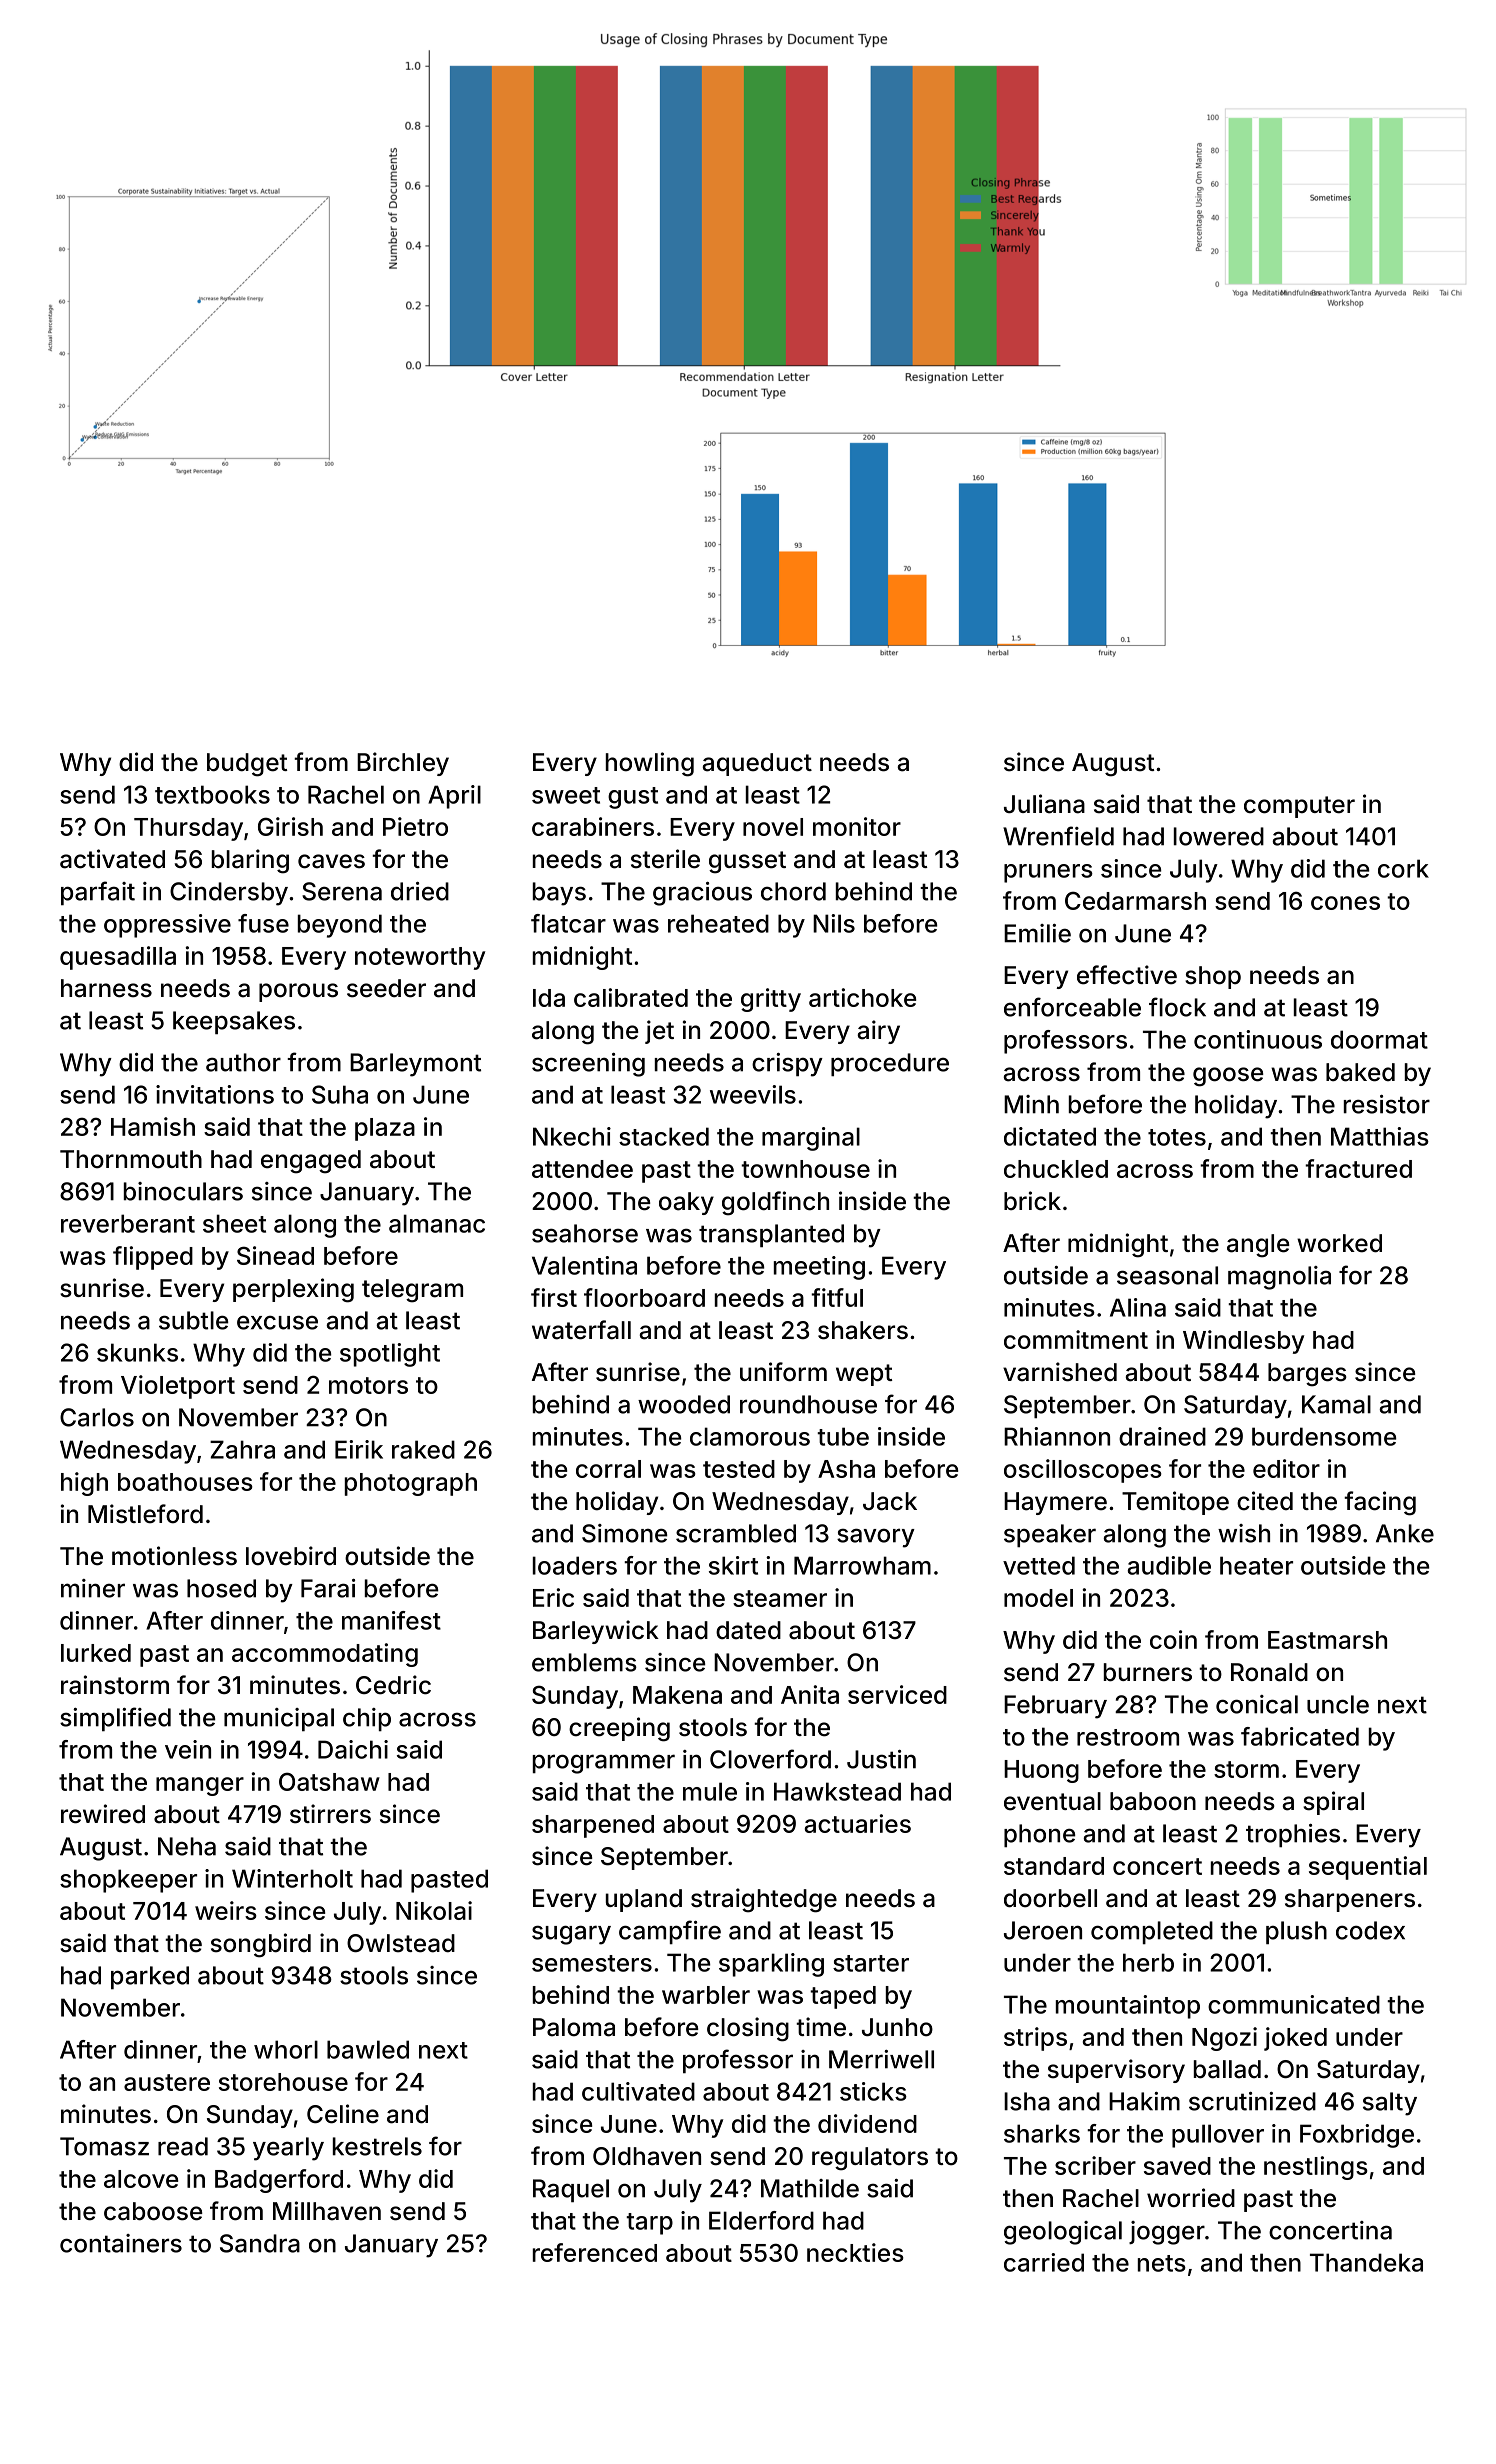 Image resolution: width=1496 pixels, height=2464 pixels. What do you see at coordinates (247, 765) in the screenshot?
I see `budget` at bounding box center [247, 765].
